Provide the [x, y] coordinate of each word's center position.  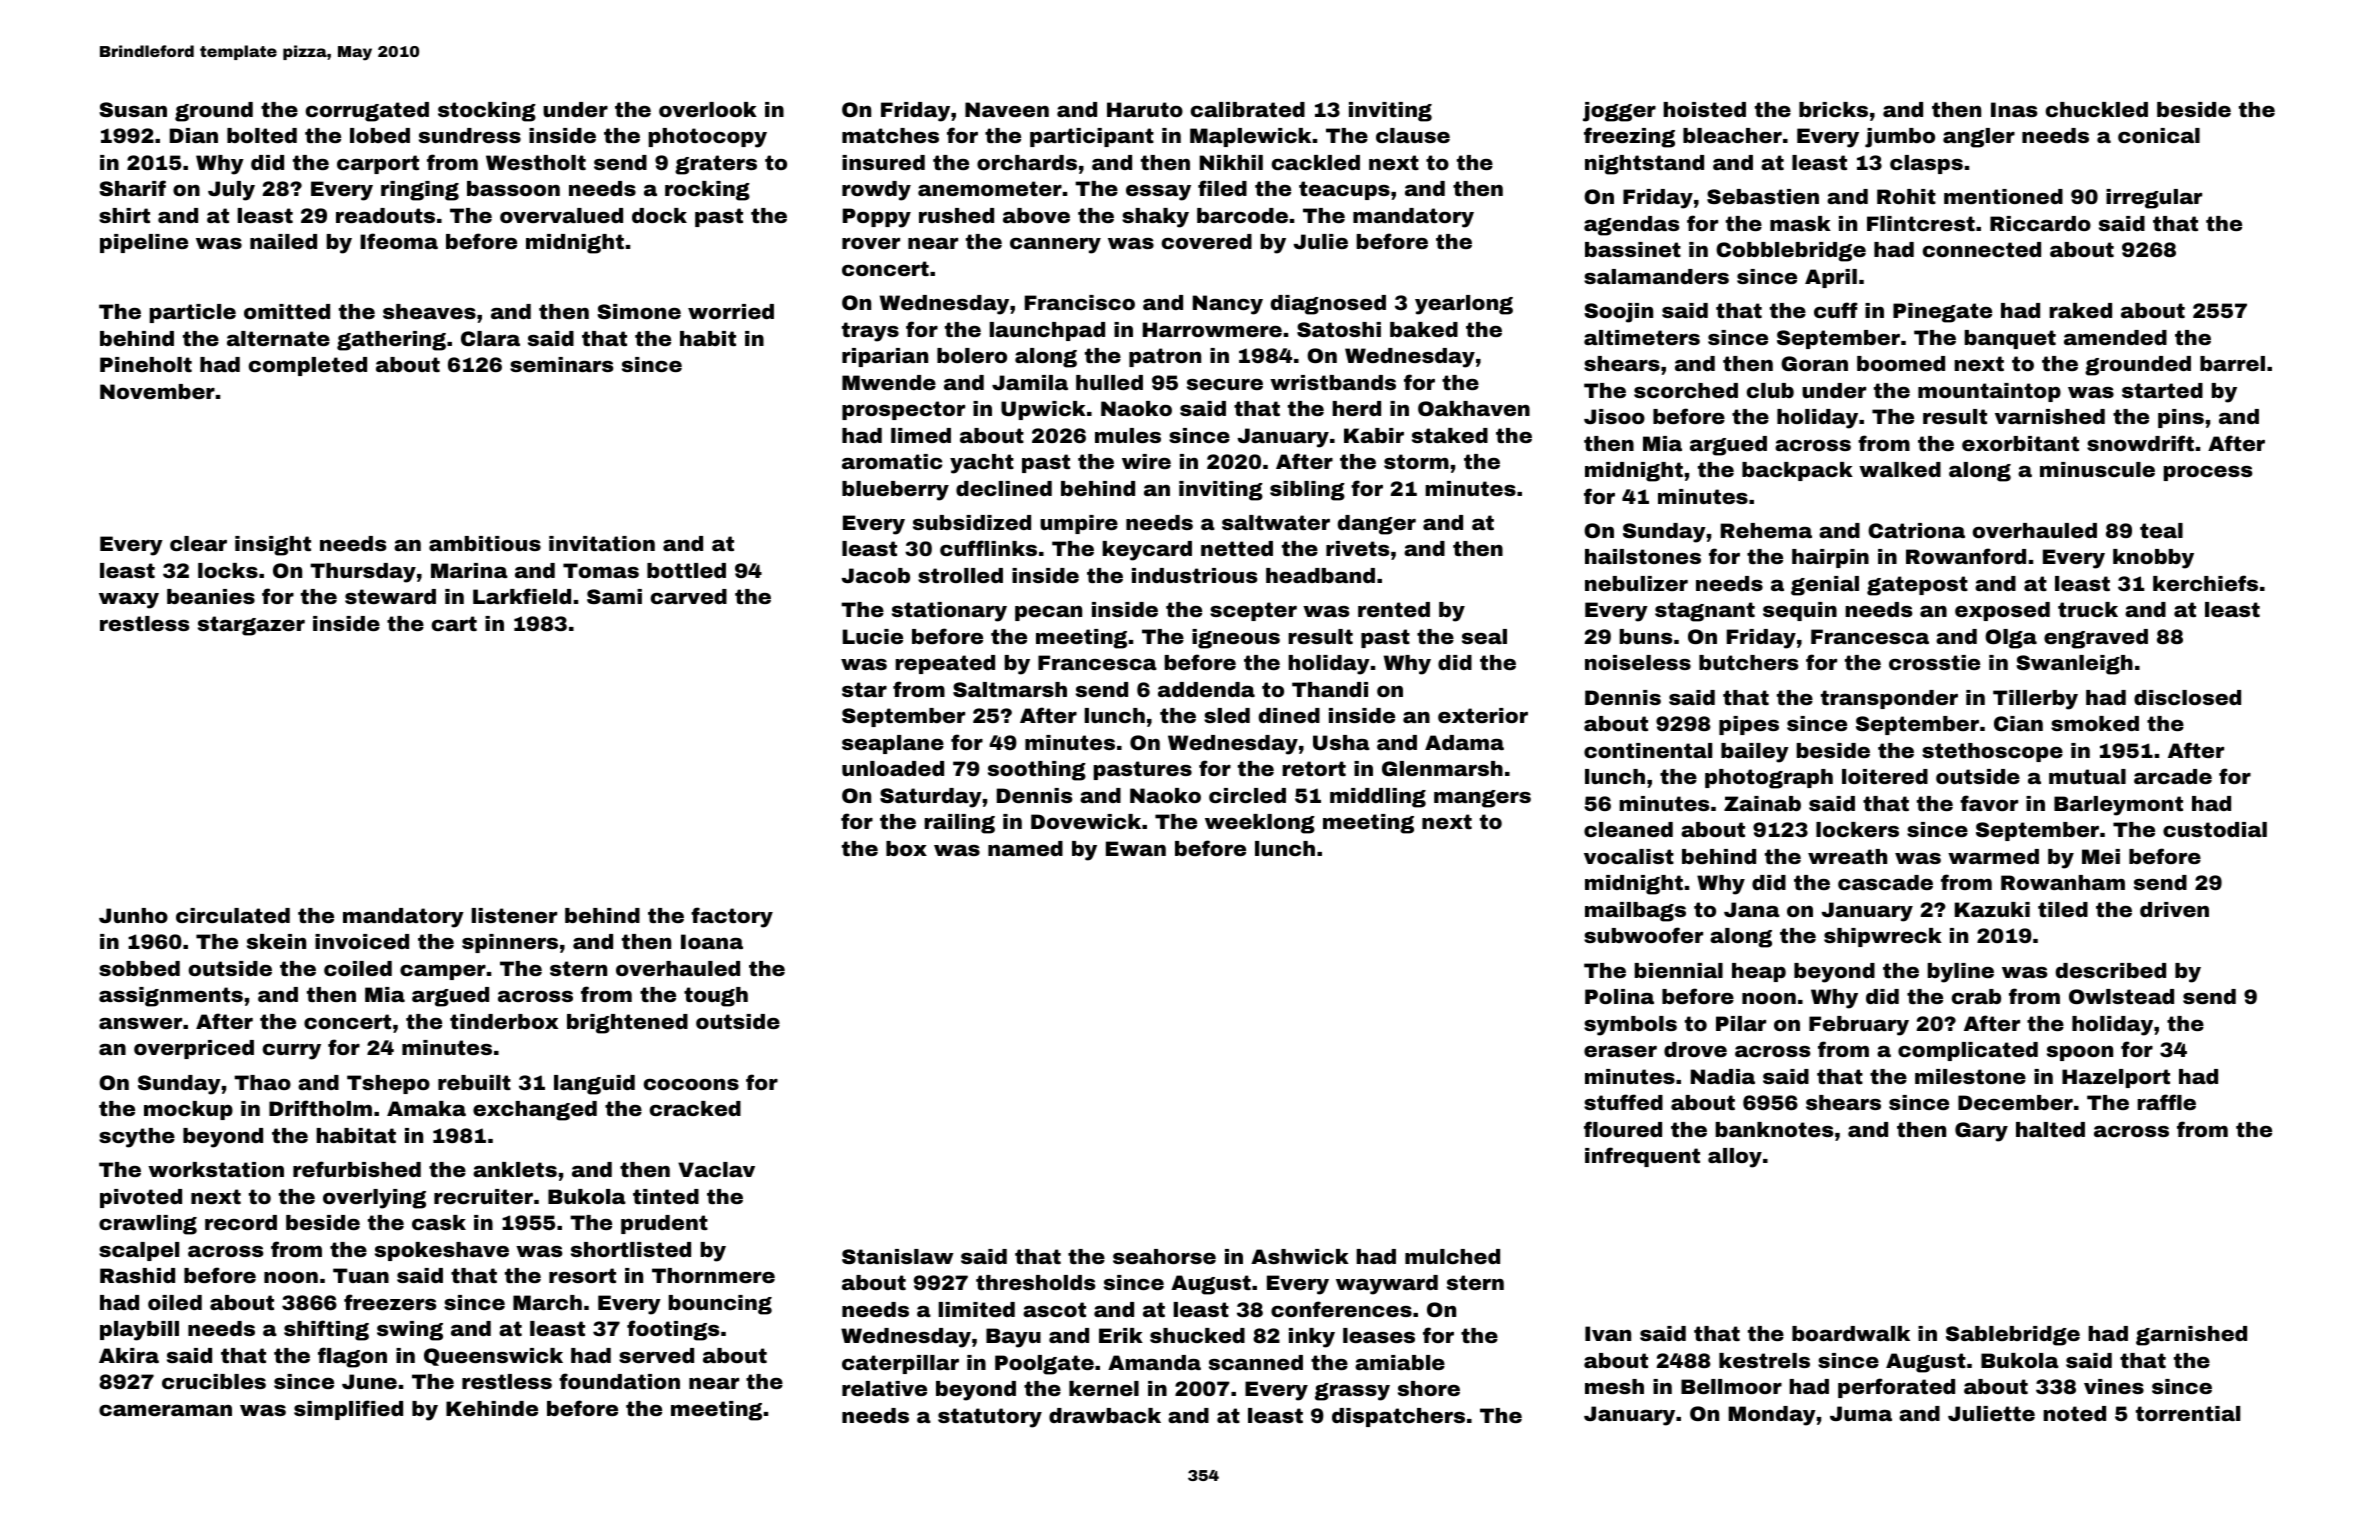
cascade [1885, 882]
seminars [561, 364]
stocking [487, 112]
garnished [2191, 1336]
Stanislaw [897, 1256]
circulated [233, 915]
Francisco [1080, 302]
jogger [1619, 112]
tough [716, 997]
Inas [2014, 109]
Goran [1814, 363]
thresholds [1035, 1282]
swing [410, 1331]
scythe [137, 1138]
